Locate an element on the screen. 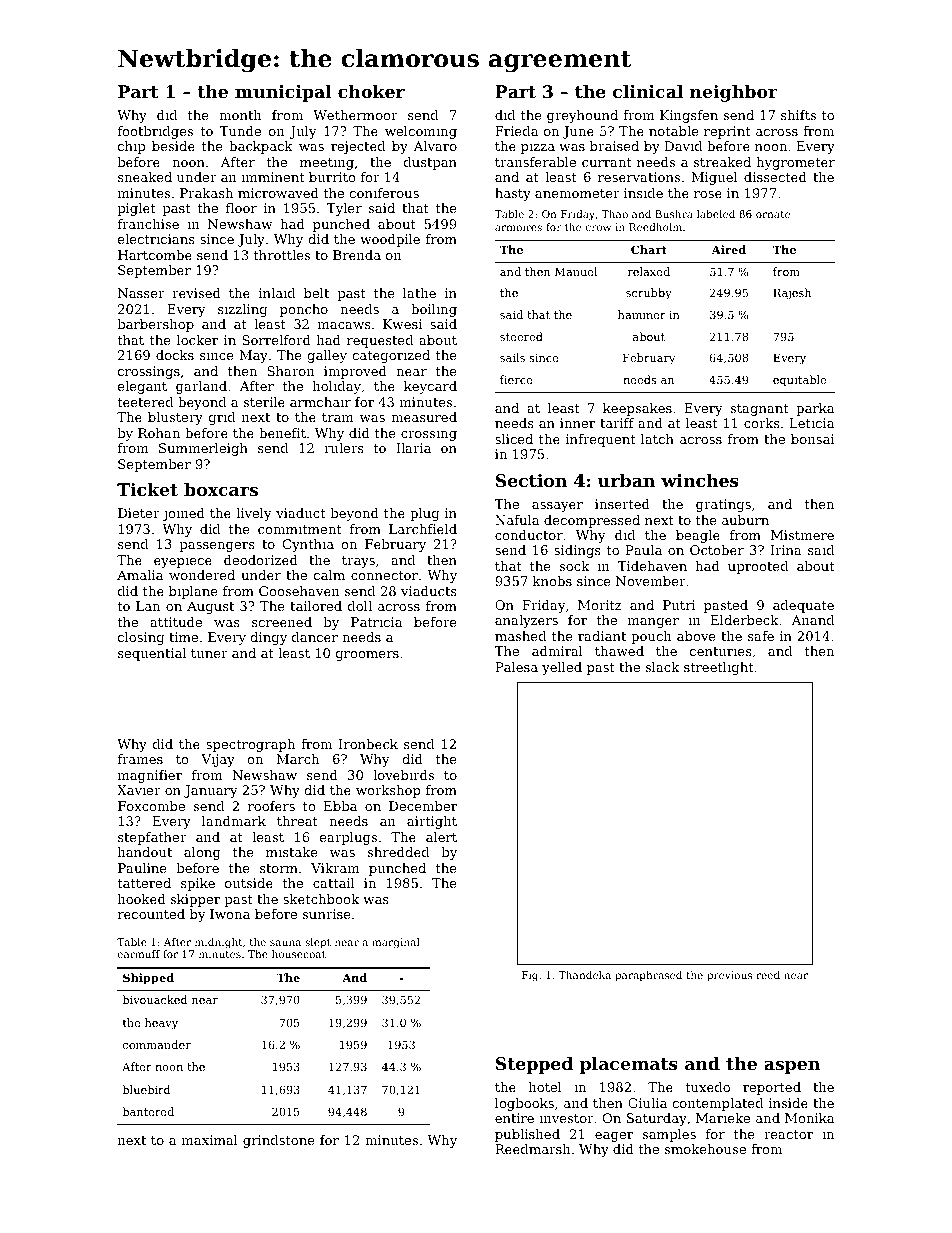 The width and height of the screenshot is (952, 1233). streetlight is located at coordinates (719, 668).
